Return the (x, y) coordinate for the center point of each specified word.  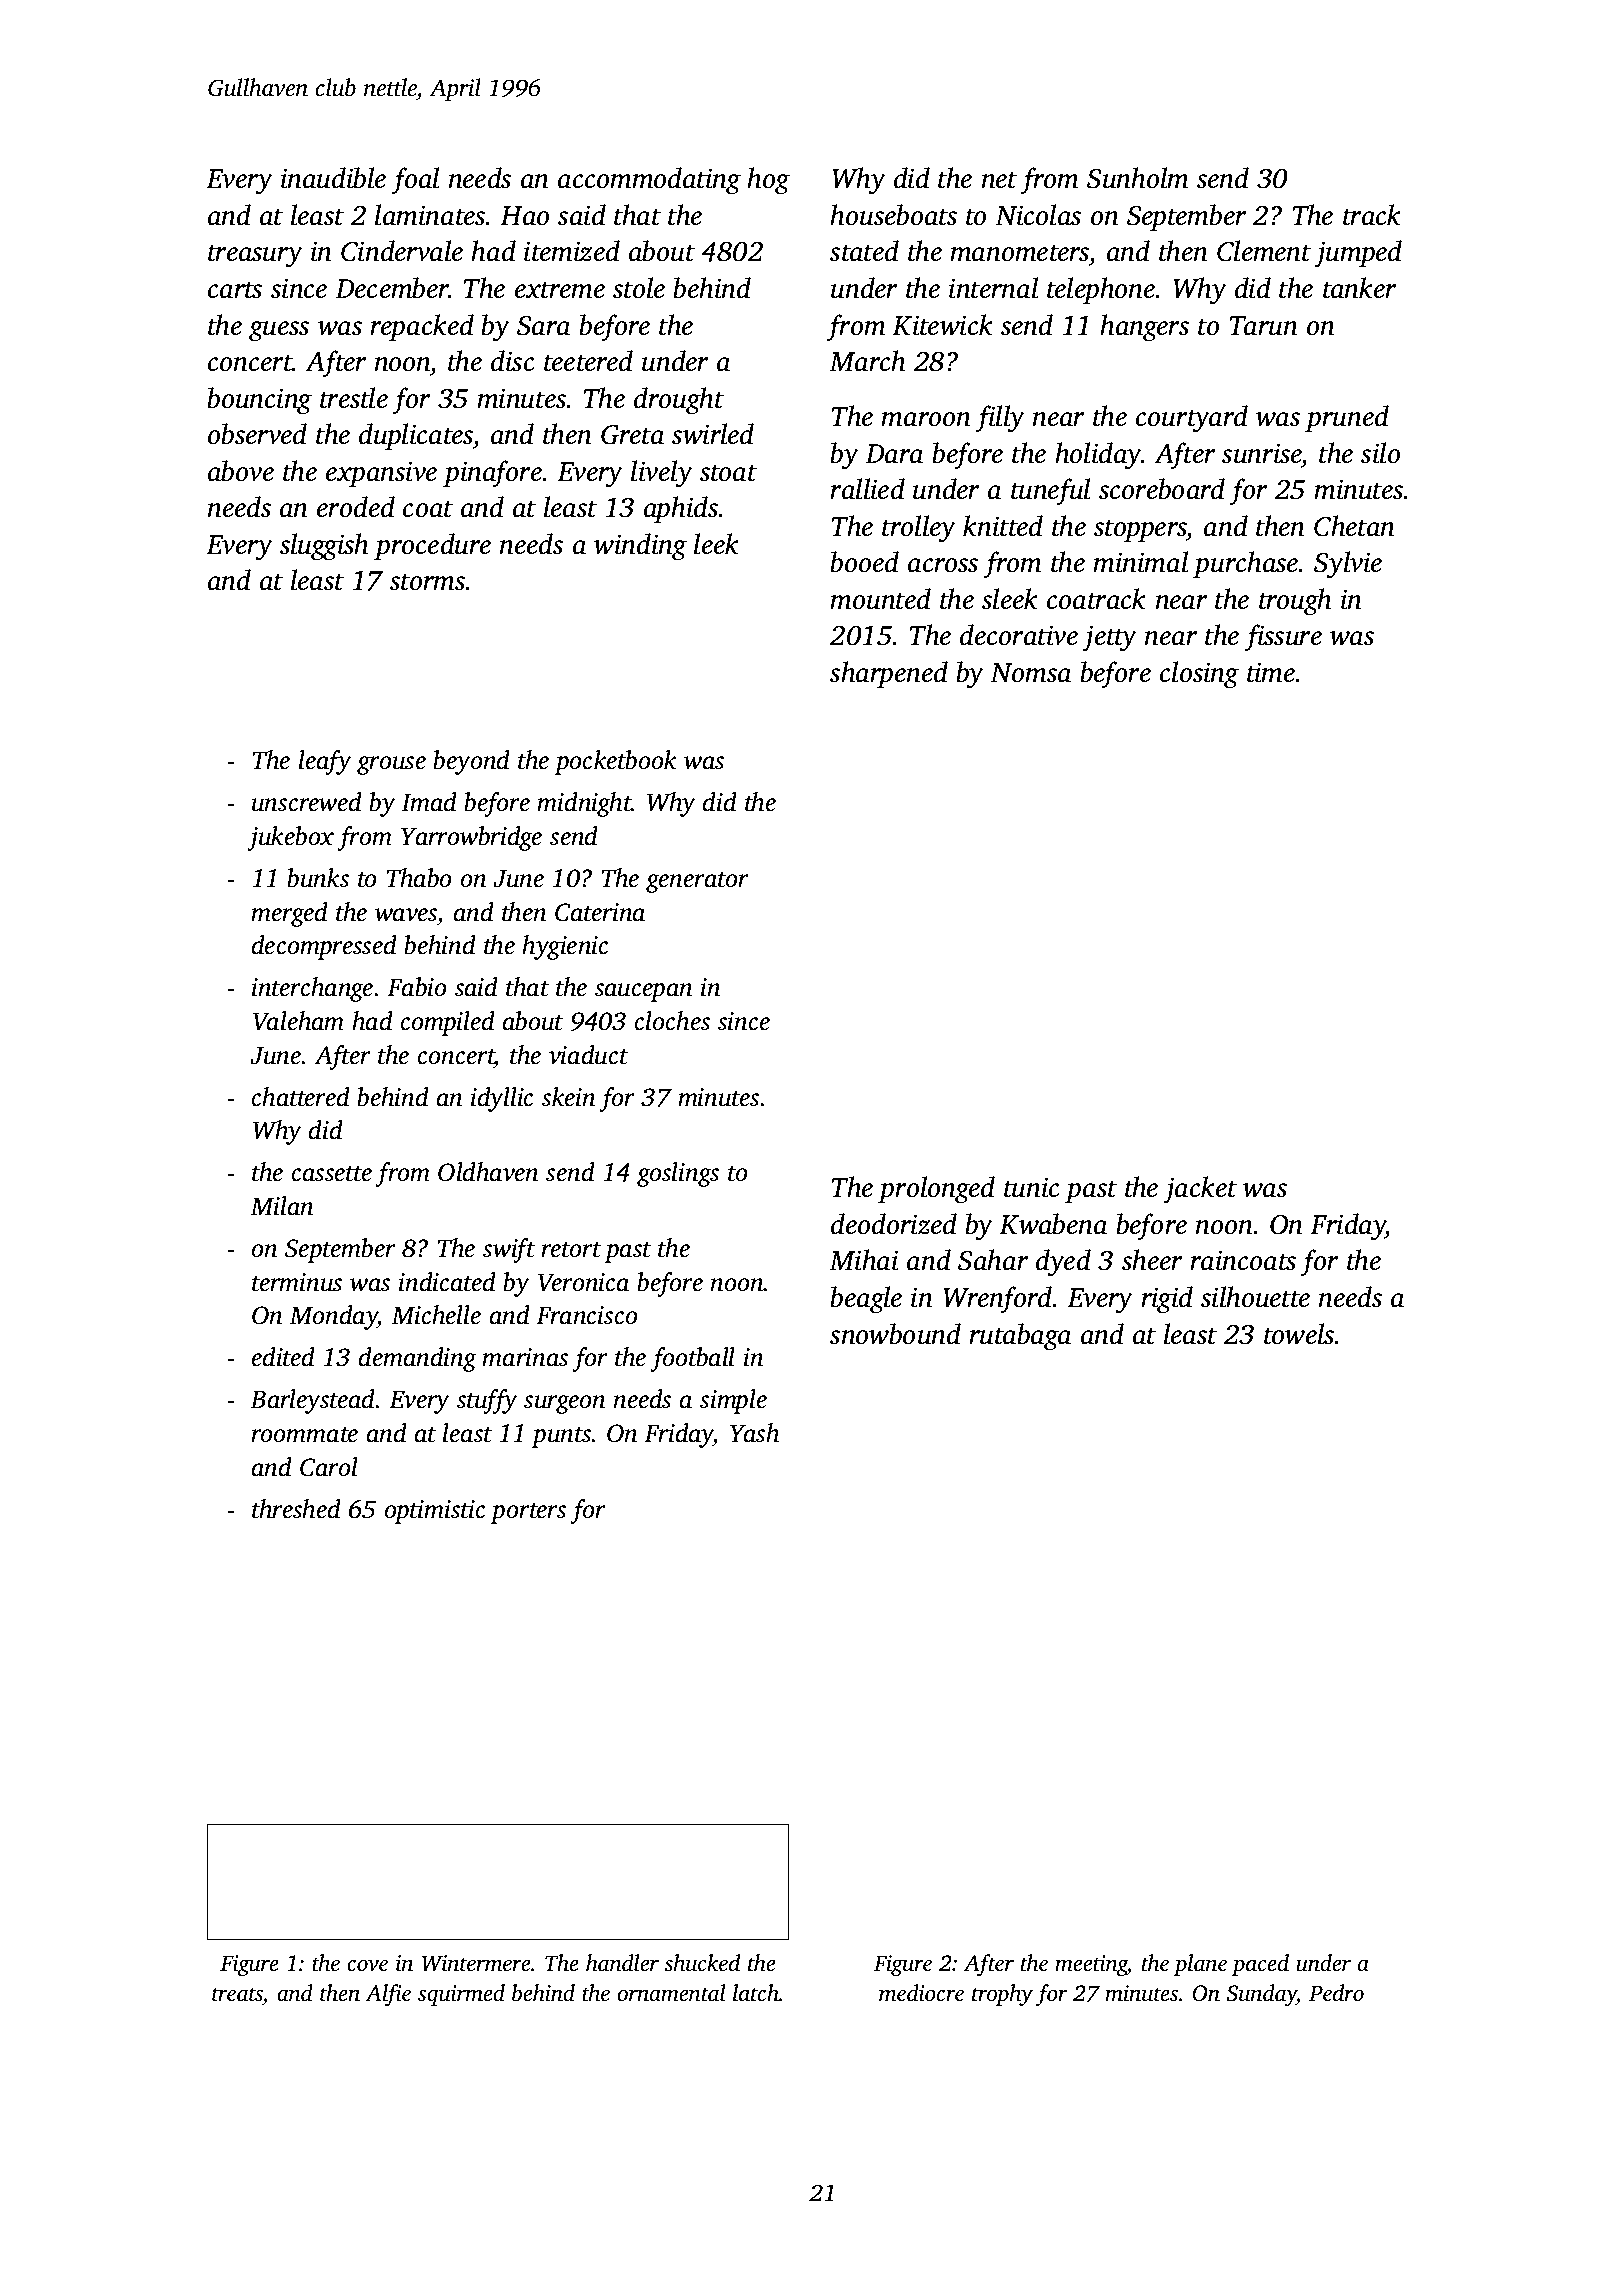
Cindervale (402, 251)
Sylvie (1348, 565)
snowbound (895, 1334)
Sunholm (1138, 178)
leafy (325, 762)
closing (1199, 675)
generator (697, 882)
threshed (296, 1509)
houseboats (893, 215)
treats (237, 1995)
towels (1299, 1334)
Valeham (298, 1021)
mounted (880, 599)
